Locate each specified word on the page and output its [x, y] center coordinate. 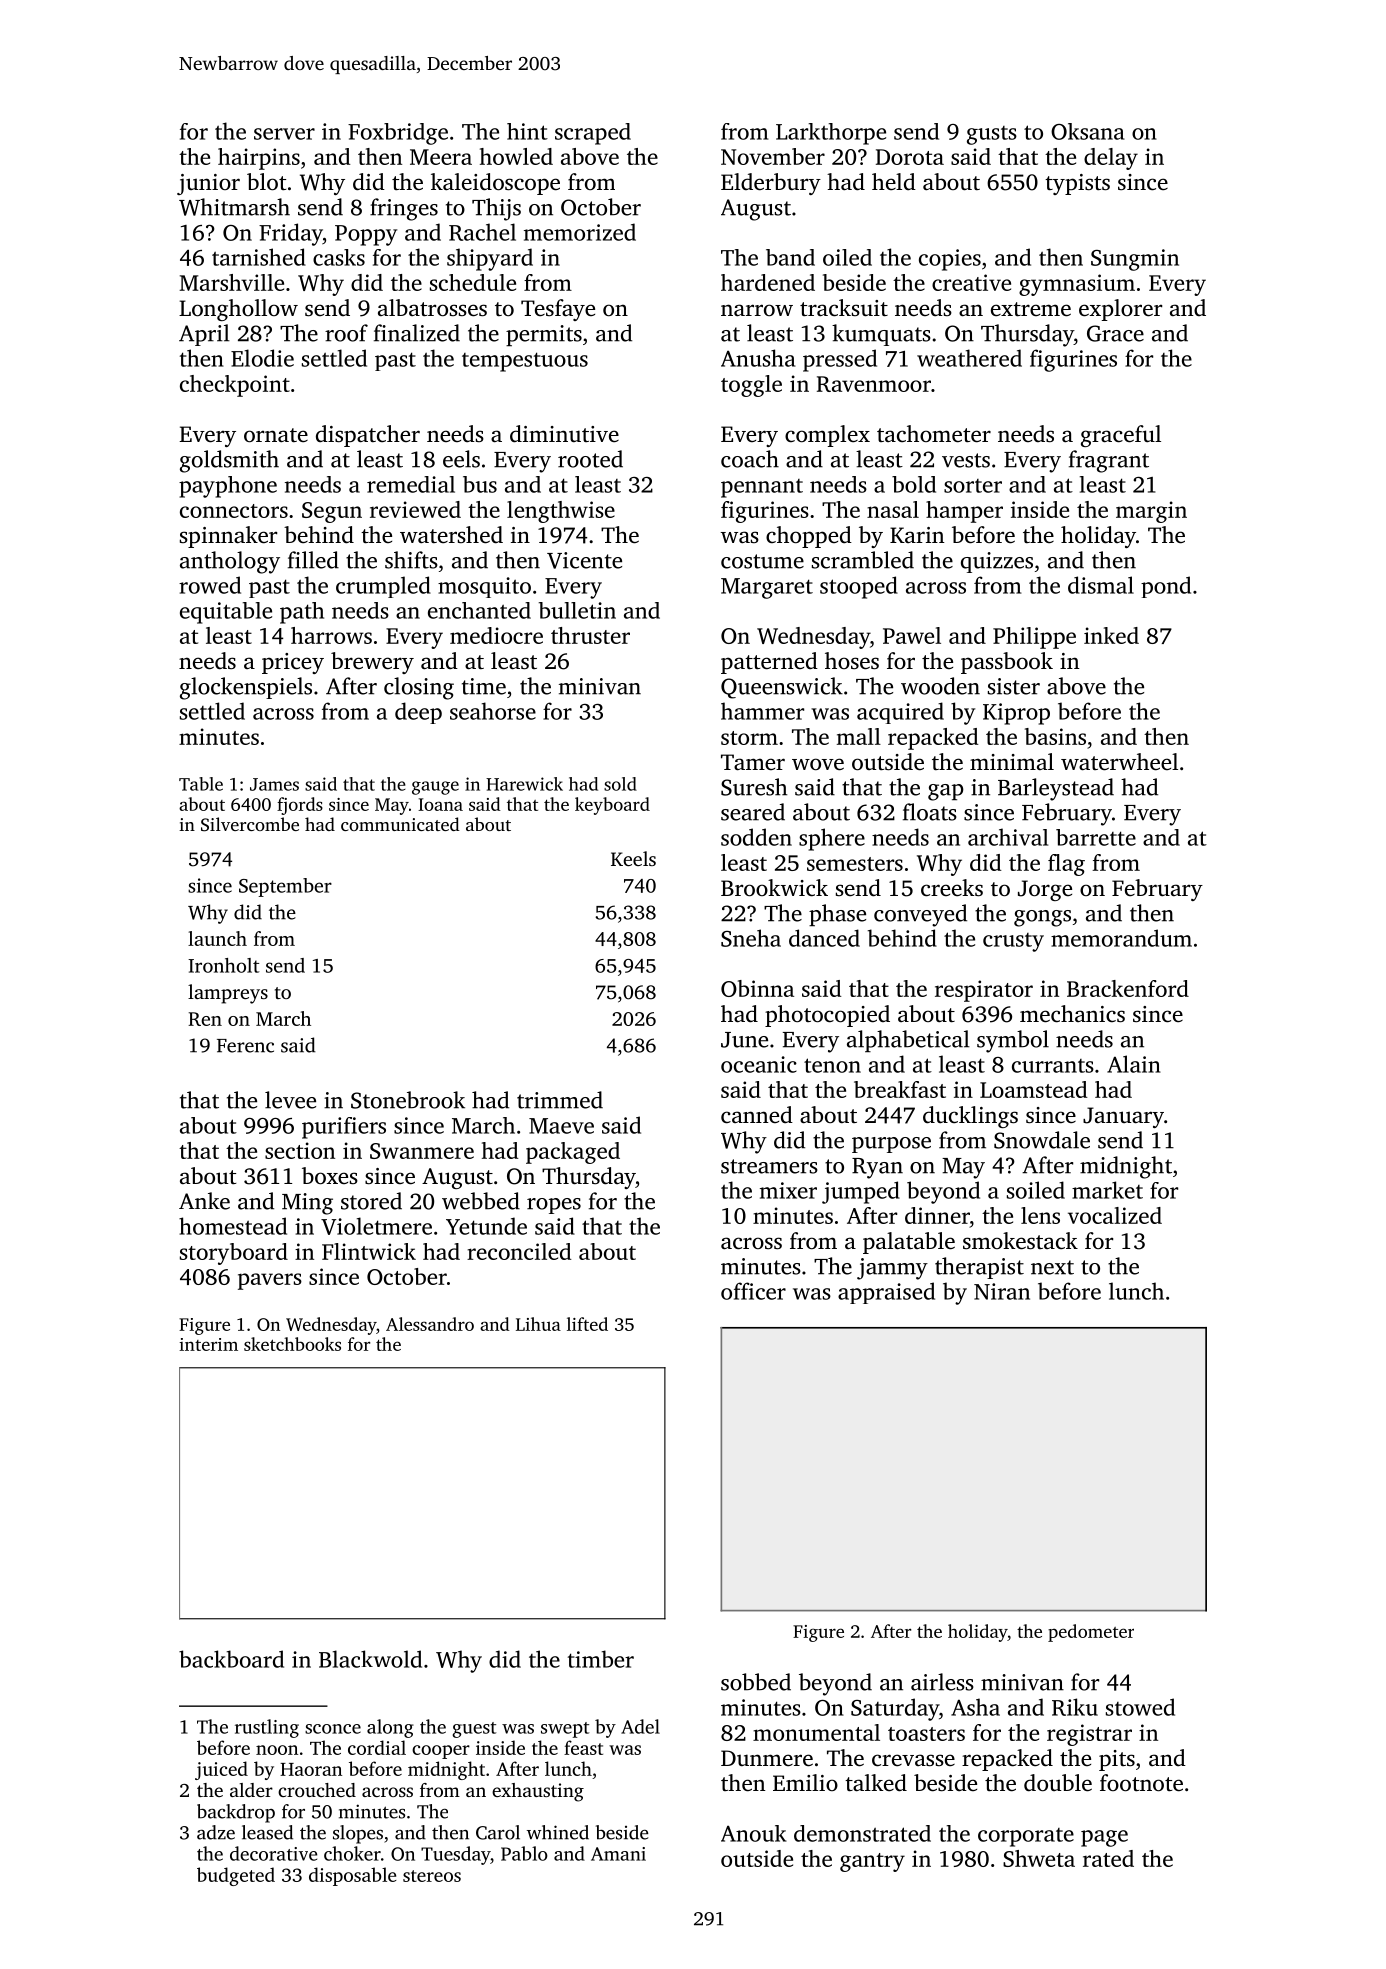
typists [1077, 184]
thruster [590, 635]
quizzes [997, 562]
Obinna [757, 988]
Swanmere [422, 1151]
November [773, 156]
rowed [210, 585]
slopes [358, 1834]
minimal [1012, 761]
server [284, 134]
